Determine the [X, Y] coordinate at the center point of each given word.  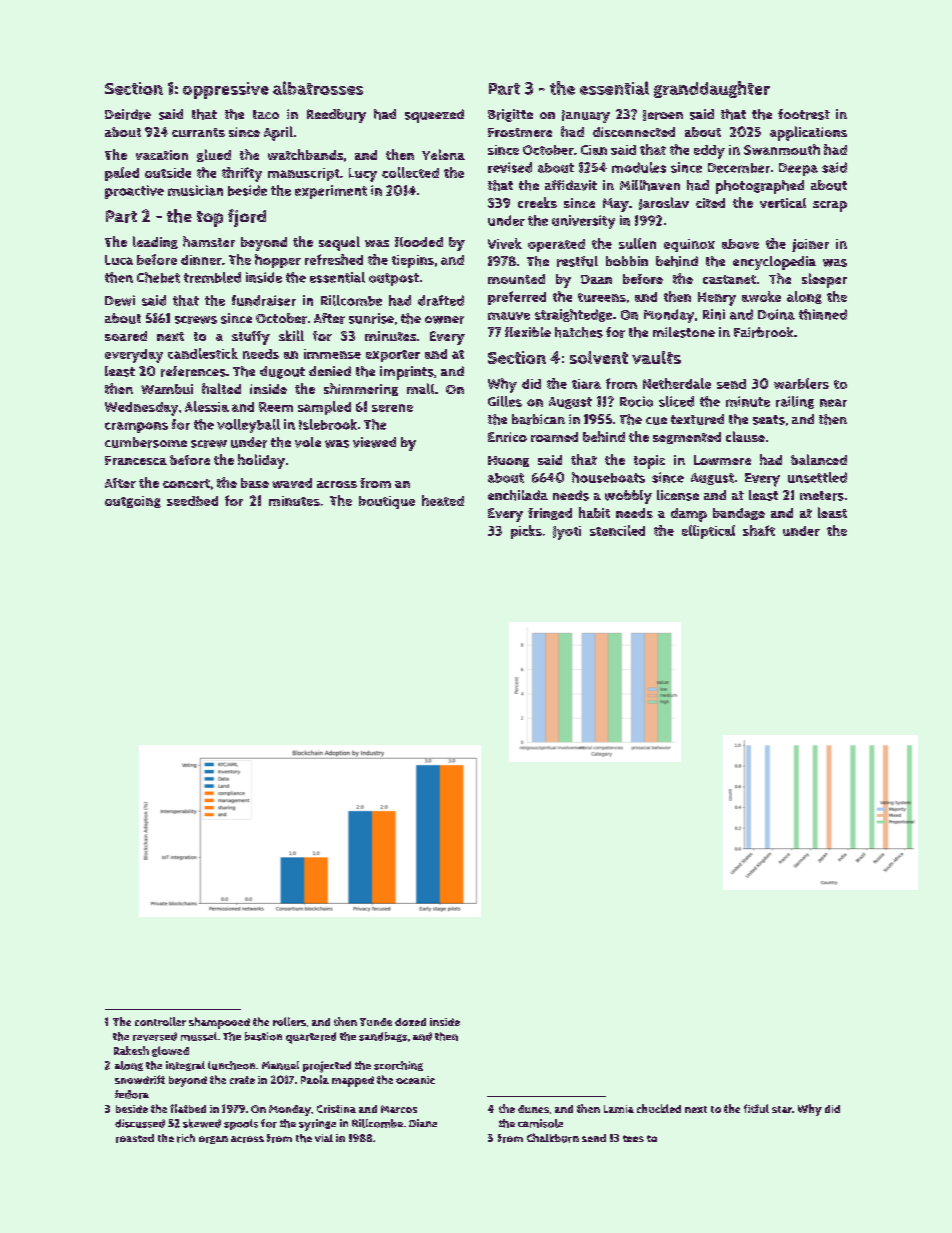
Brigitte [510, 115]
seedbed [192, 501]
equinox [689, 245]
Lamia [619, 1109]
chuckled [659, 1108]
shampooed [219, 1023]
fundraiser [264, 300]
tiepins [413, 261]
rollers [289, 1021]
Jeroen [663, 115]
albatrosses [318, 88]
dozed [410, 1022]
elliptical [708, 532]
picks [526, 532]
